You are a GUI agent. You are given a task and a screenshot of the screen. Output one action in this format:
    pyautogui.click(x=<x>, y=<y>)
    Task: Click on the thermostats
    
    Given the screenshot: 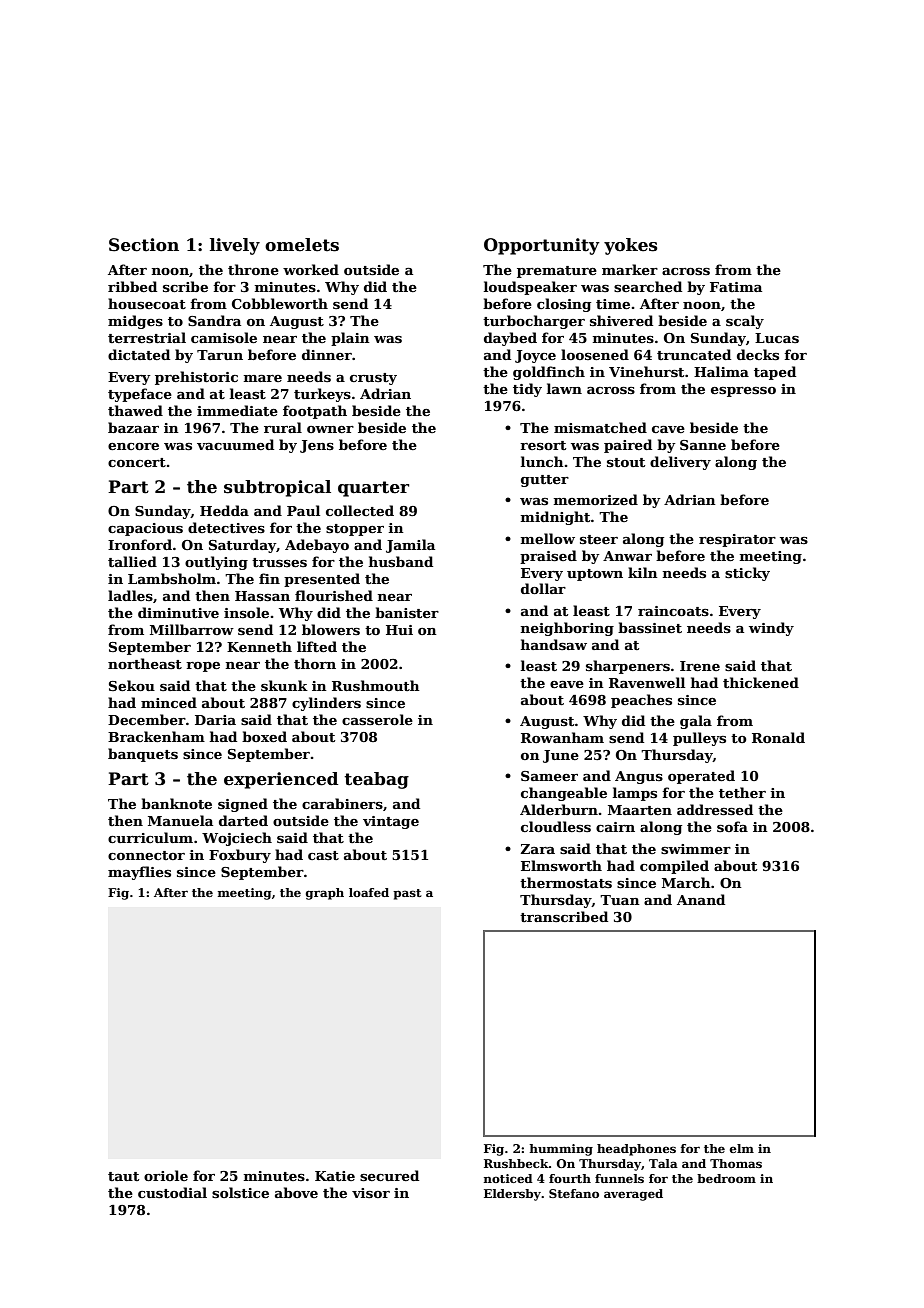 What is the action you would take?
    pyautogui.click(x=566, y=882)
